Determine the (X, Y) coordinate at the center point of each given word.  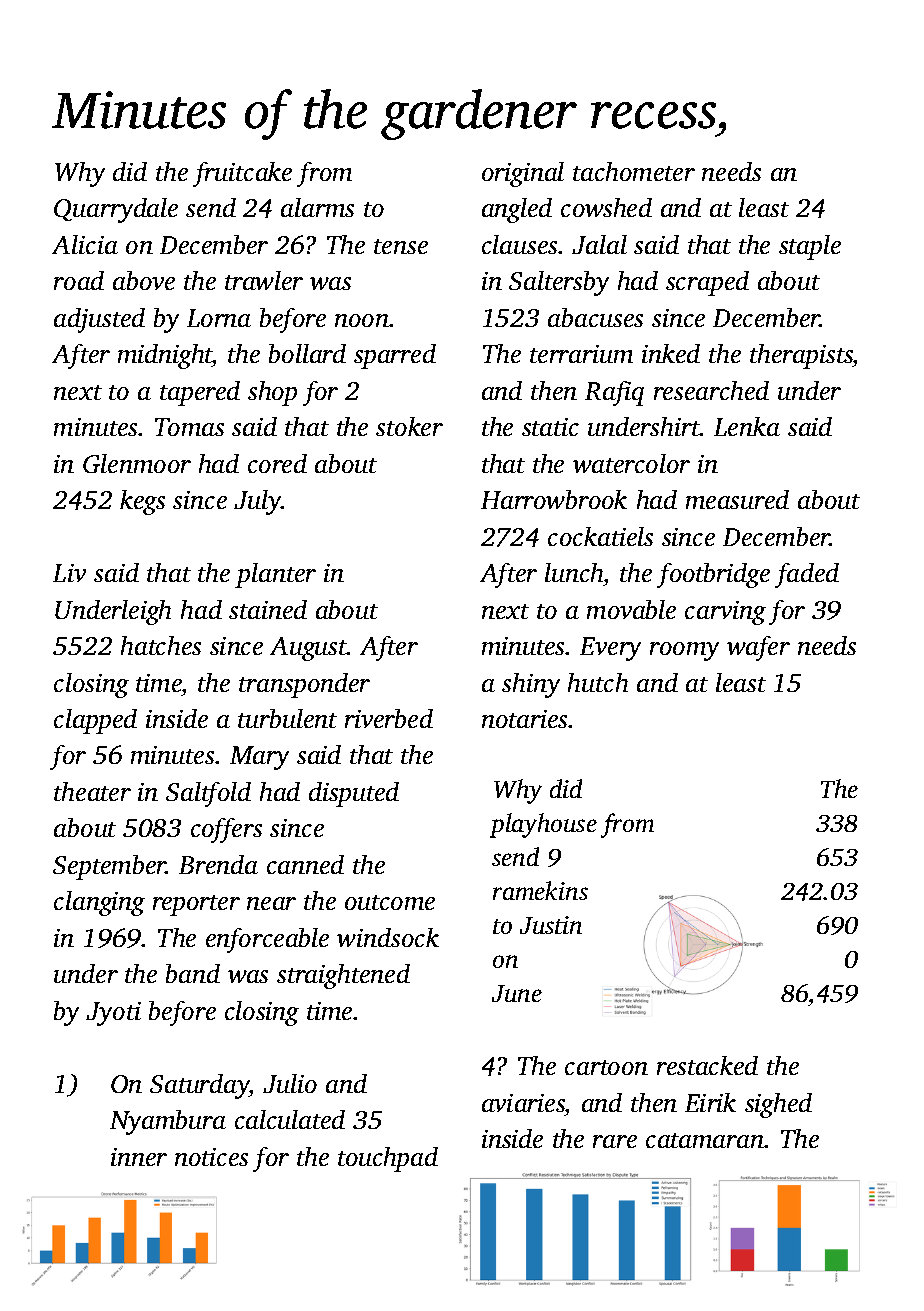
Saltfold (208, 794)
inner (139, 1157)
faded (807, 575)
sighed (778, 1105)
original (523, 174)
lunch (574, 572)
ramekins (540, 890)
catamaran (705, 1140)
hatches (161, 645)
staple (810, 247)
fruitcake (242, 174)
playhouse (543, 825)
